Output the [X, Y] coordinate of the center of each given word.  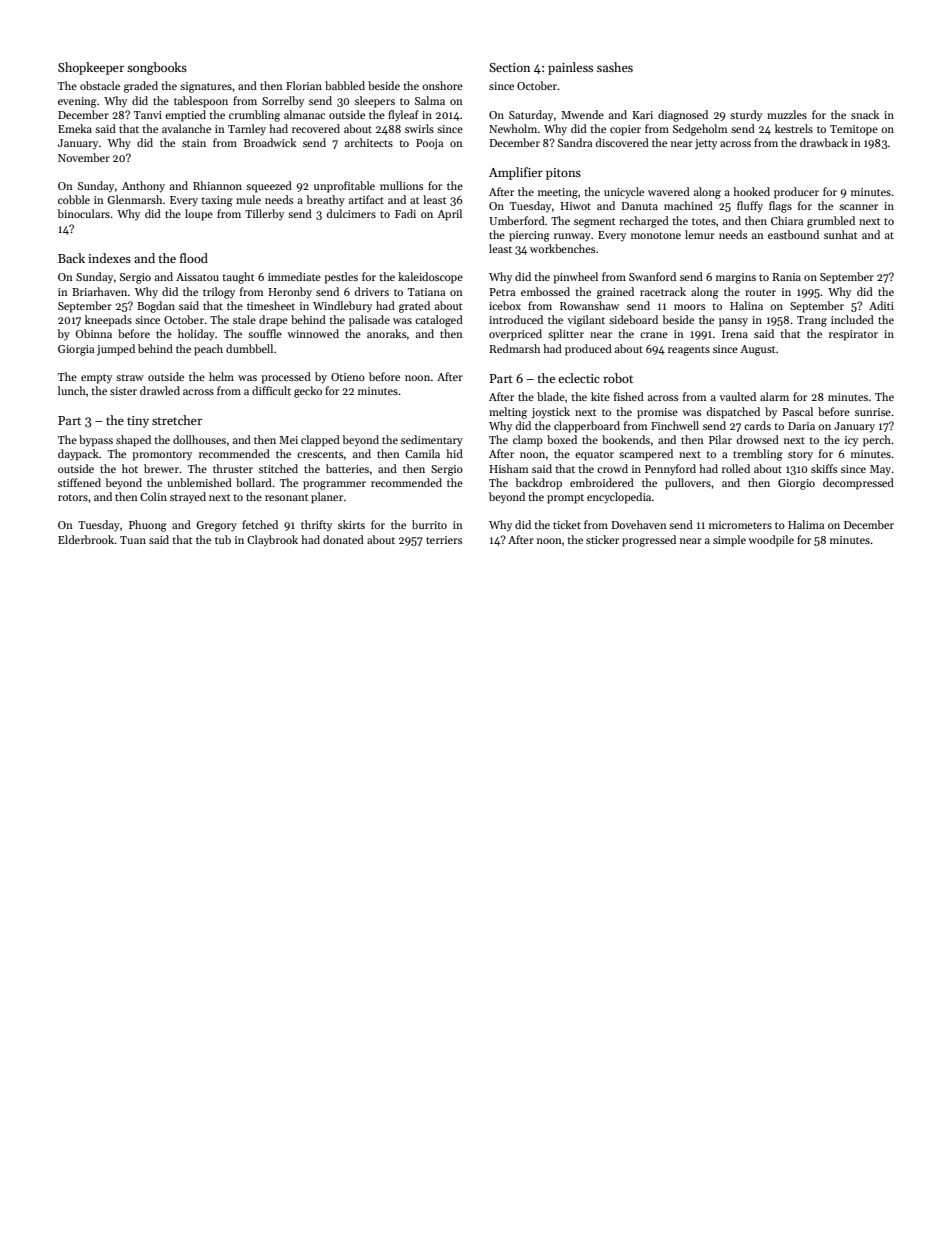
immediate [294, 276]
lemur [700, 234]
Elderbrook [86, 539]
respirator [853, 335]
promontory [162, 456]
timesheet [271, 305]
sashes [615, 67]
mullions [401, 185]
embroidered [602, 482]
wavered [669, 191]
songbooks [157, 68]
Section [509, 67]
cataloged [439, 321]
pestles [341, 278]
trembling [758, 455]
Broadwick [270, 142]
